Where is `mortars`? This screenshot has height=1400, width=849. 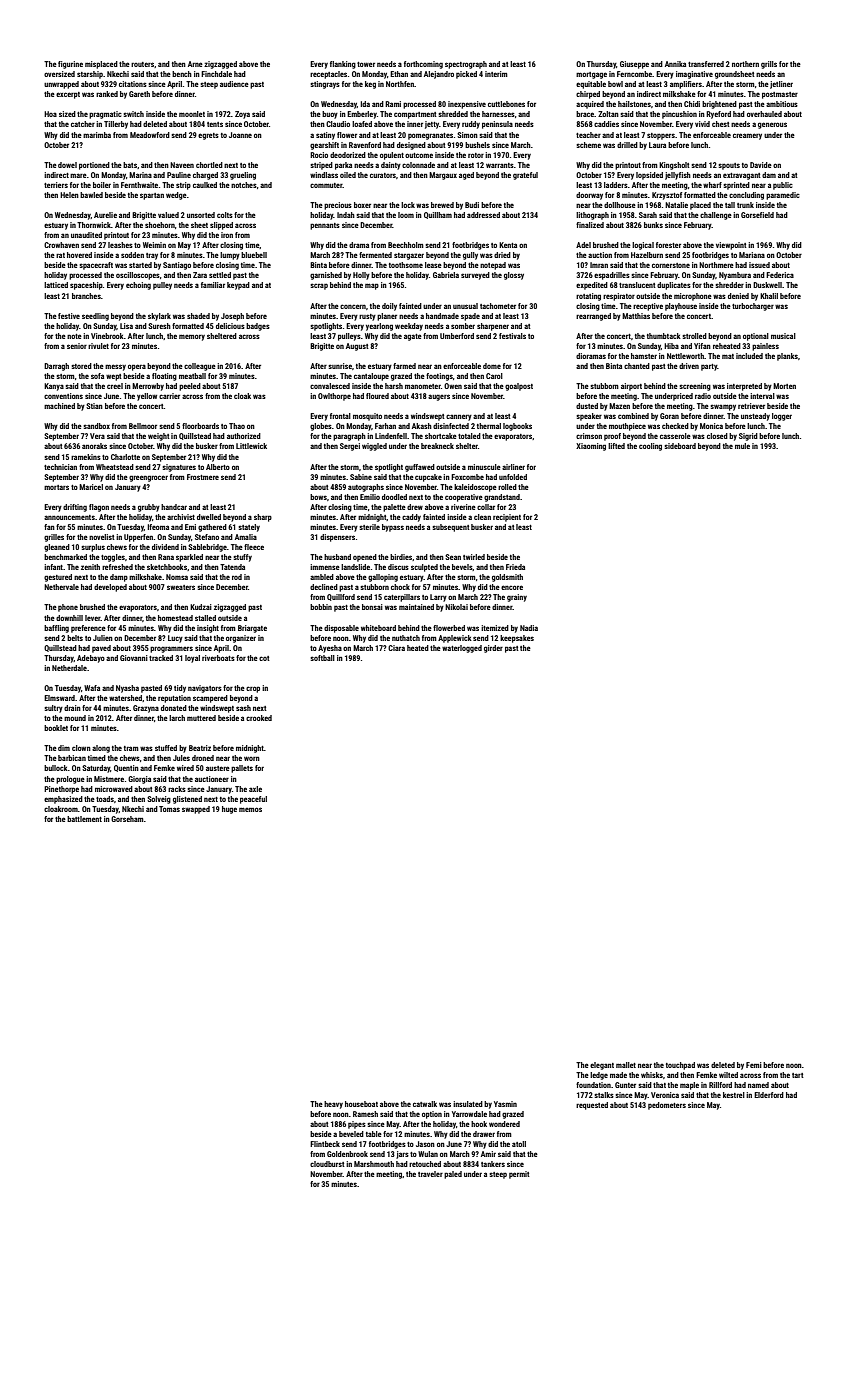
mortars is located at coordinates (56, 487).
